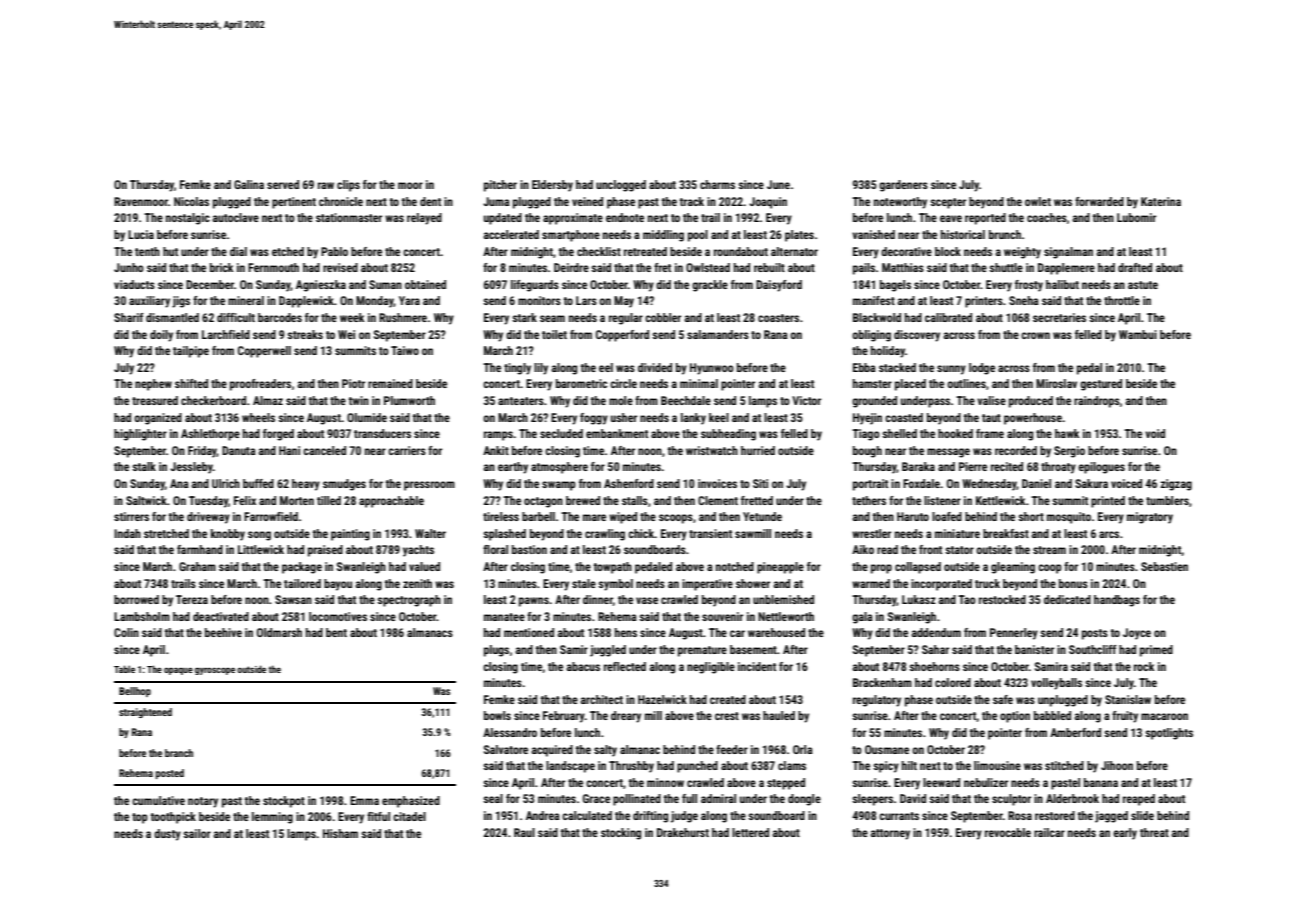  I want to click on souvenir, so click(722, 616).
